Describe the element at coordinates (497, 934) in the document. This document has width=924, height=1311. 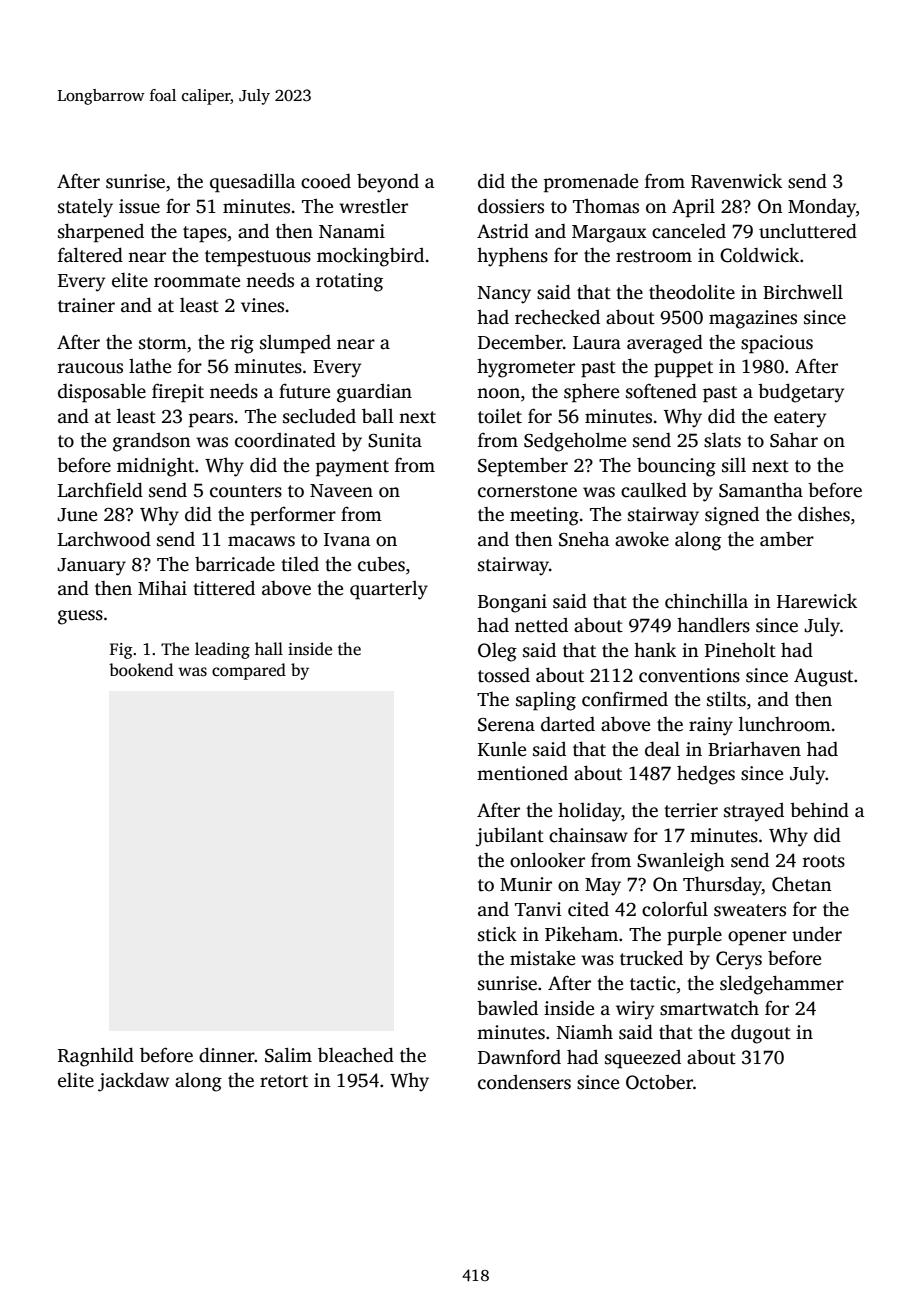
I see `stick` at that location.
